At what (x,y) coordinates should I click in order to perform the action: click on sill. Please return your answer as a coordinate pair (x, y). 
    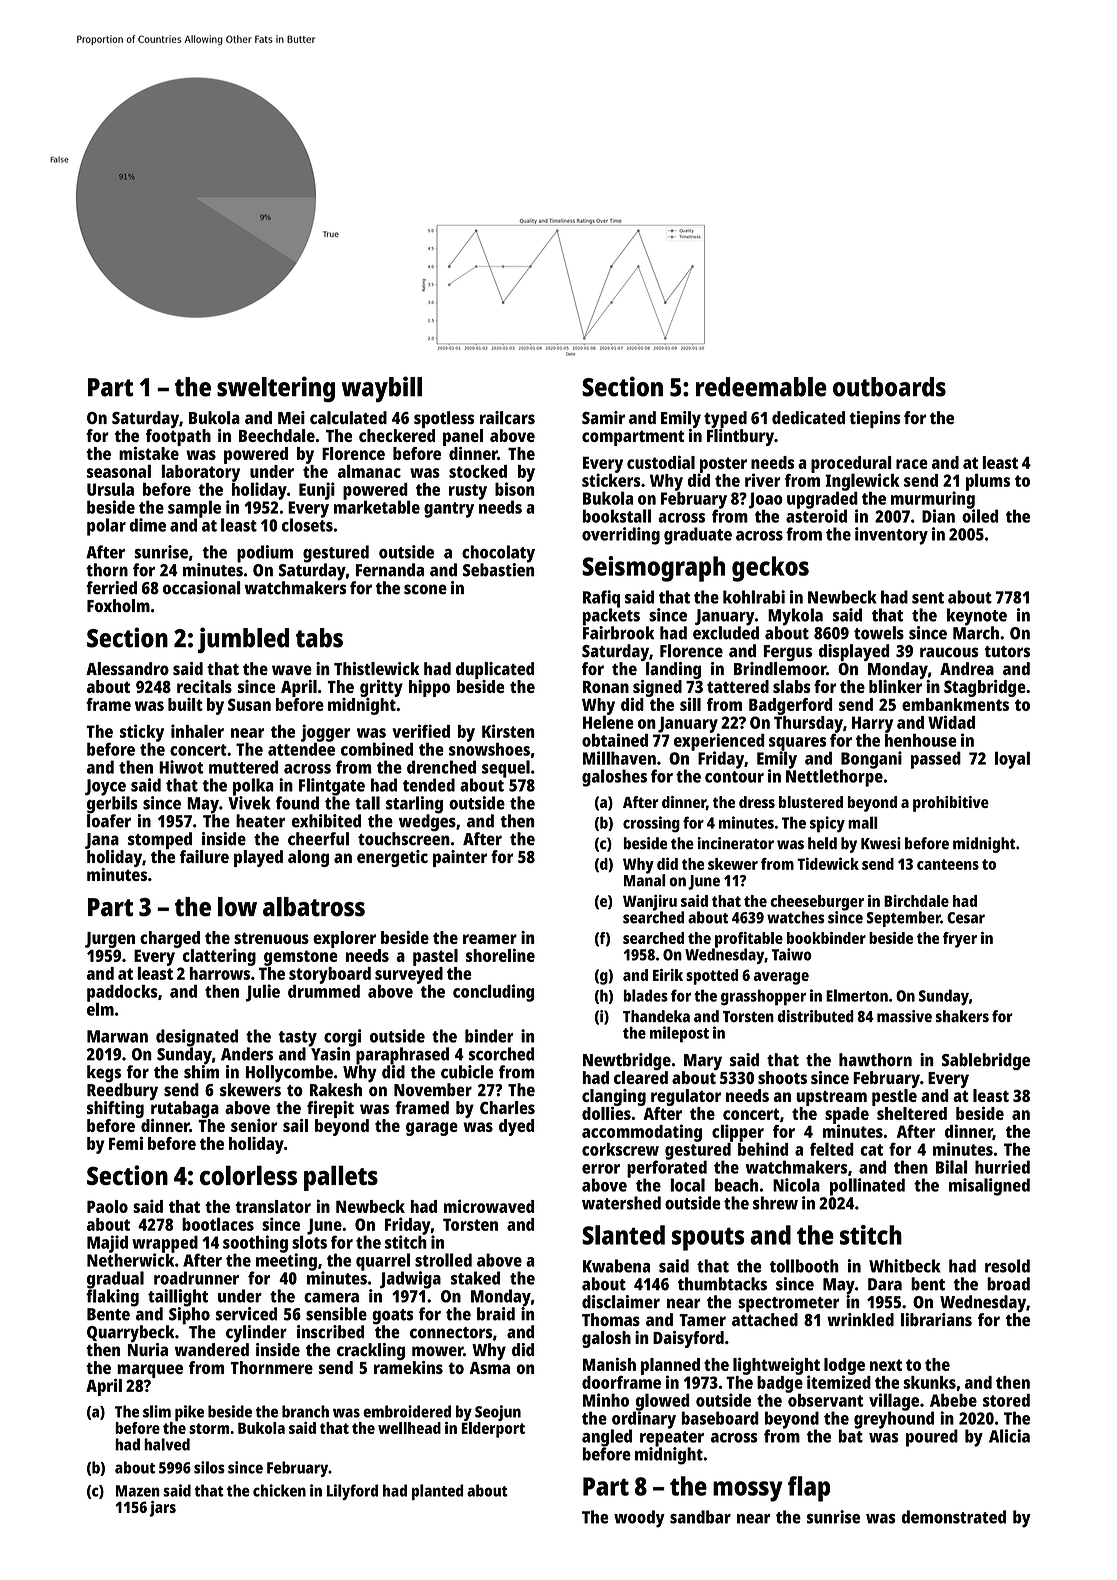
    Looking at the image, I should click on (690, 704).
